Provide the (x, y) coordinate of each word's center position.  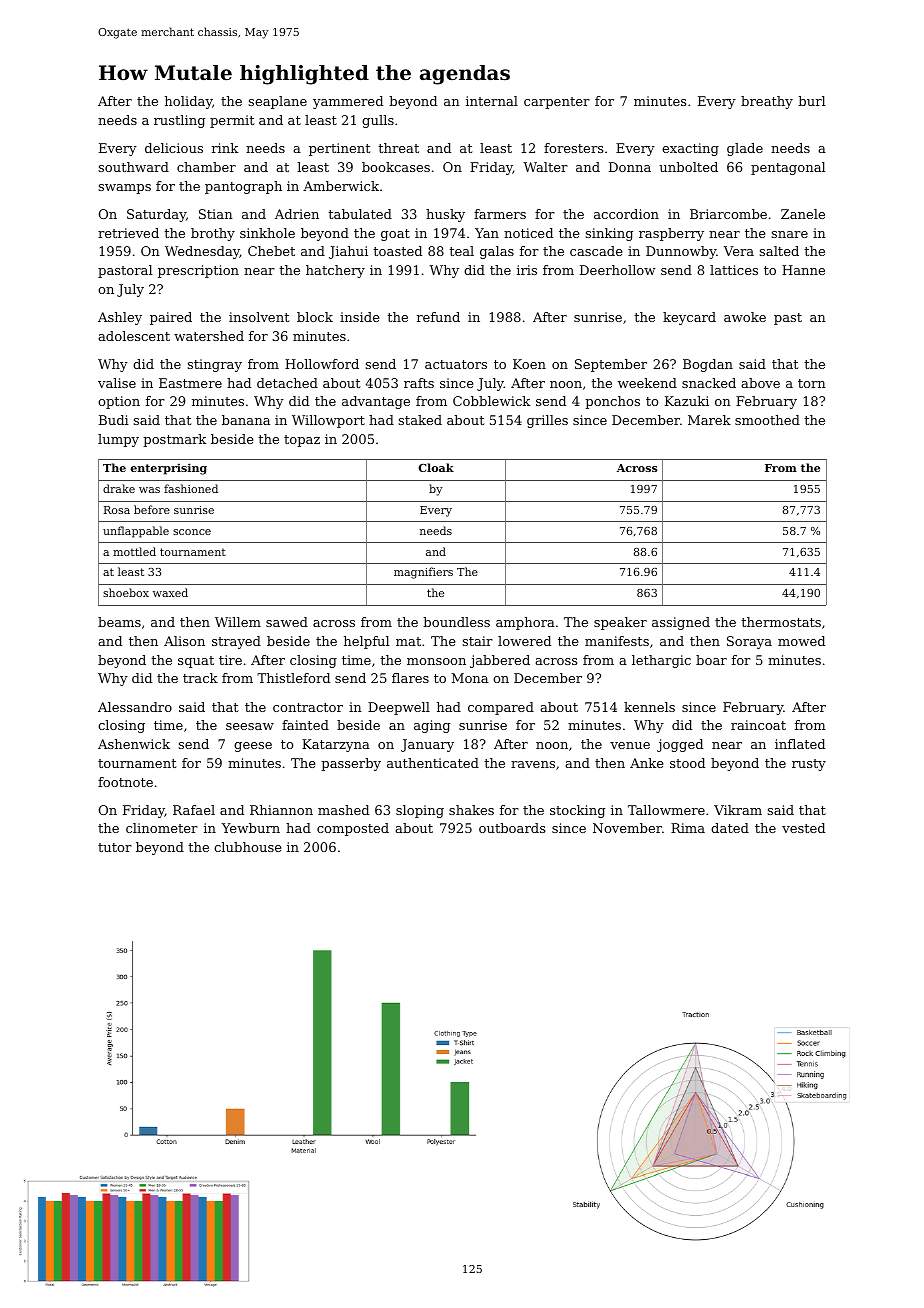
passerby (351, 764)
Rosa (117, 510)
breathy (767, 102)
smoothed (767, 420)
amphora (525, 623)
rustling (179, 121)
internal (492, 101)
